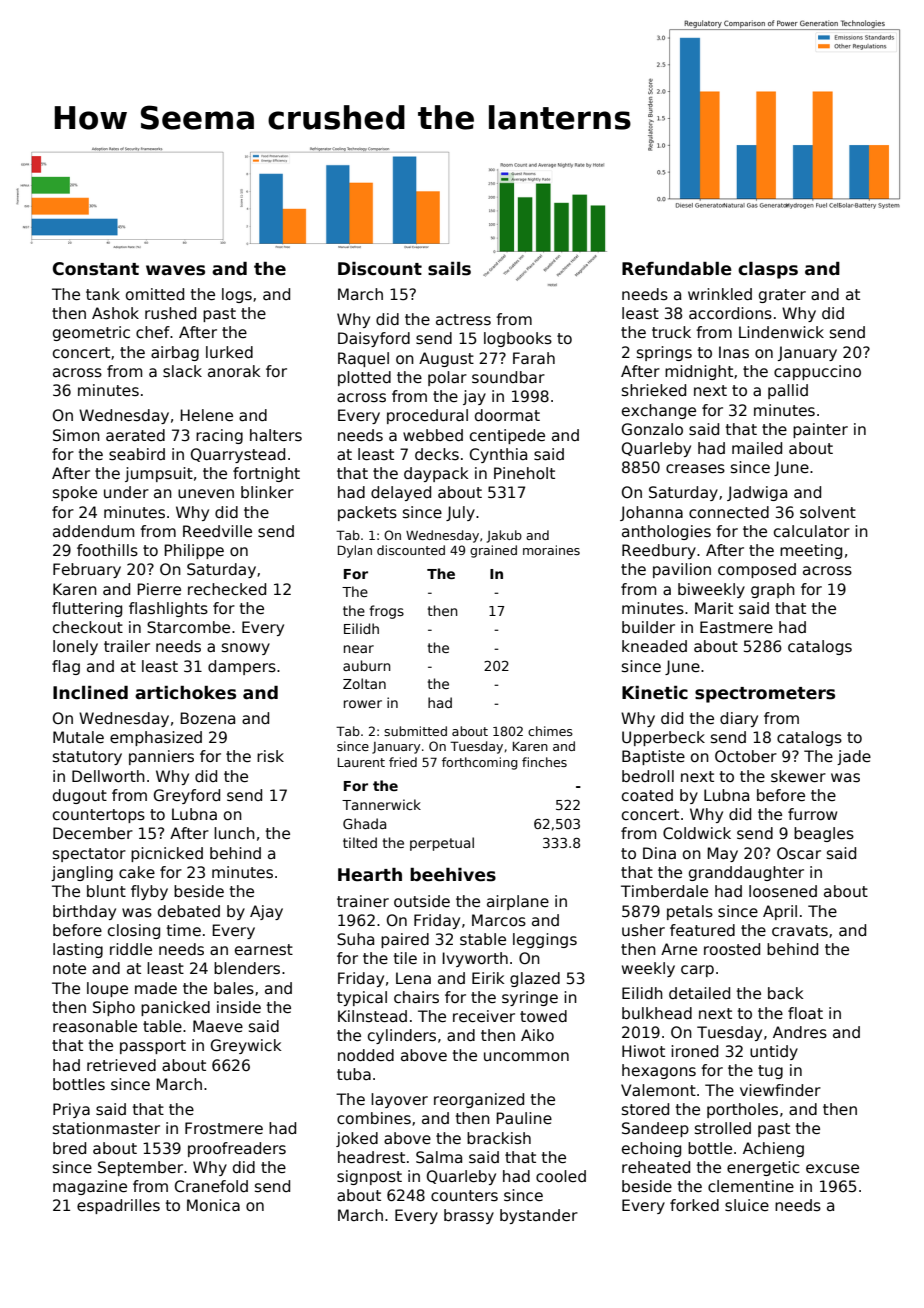 The width and height of the page is (924, 1308). I want to click on Mutale, so click(78, 737).
